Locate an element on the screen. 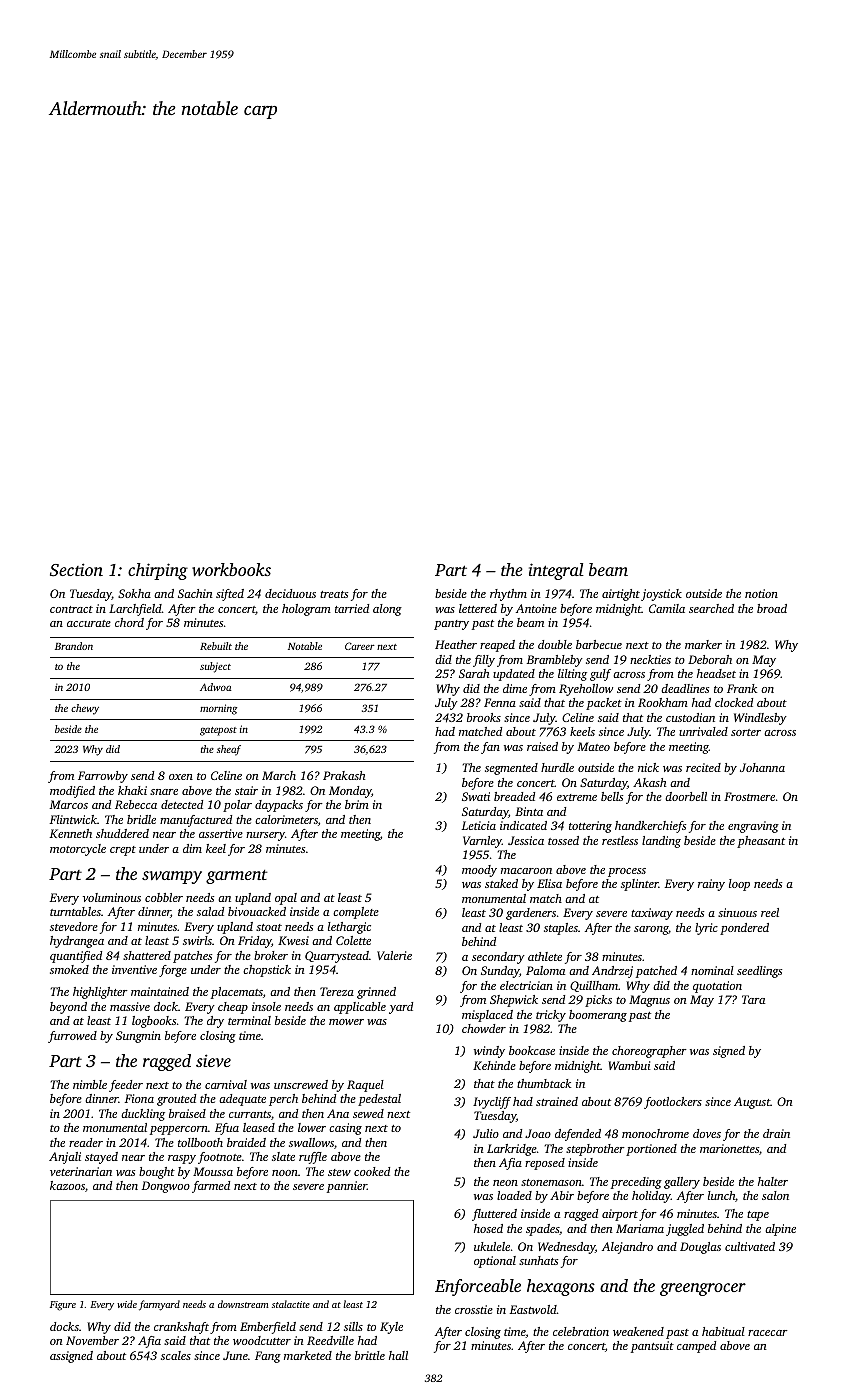 This screenshot has width=849, height=1400. November is located at coordinates (92, 1340).
